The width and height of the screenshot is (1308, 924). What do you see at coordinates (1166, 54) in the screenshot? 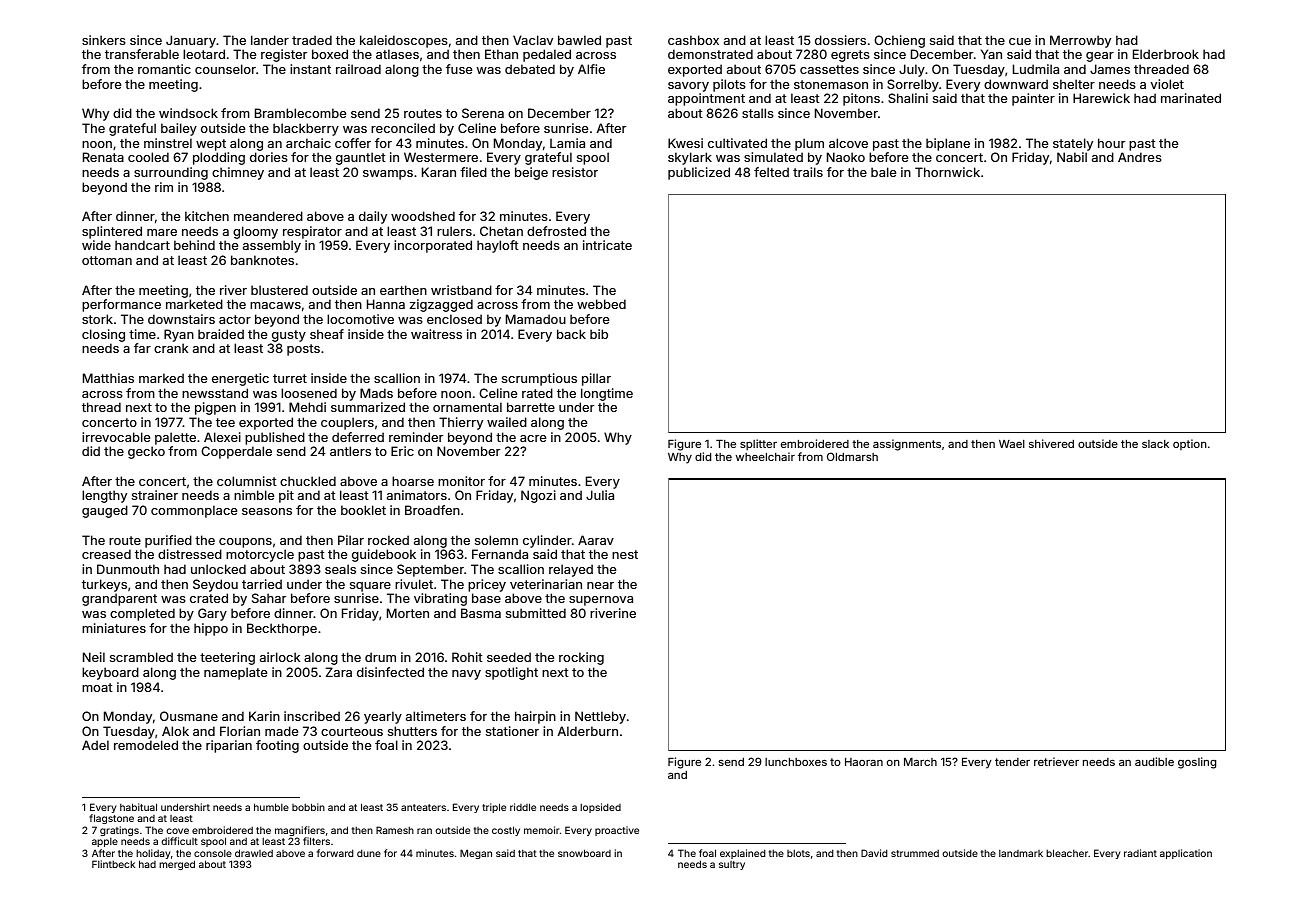
I see `Elderbrook` at bounding box center [1166, 54].
